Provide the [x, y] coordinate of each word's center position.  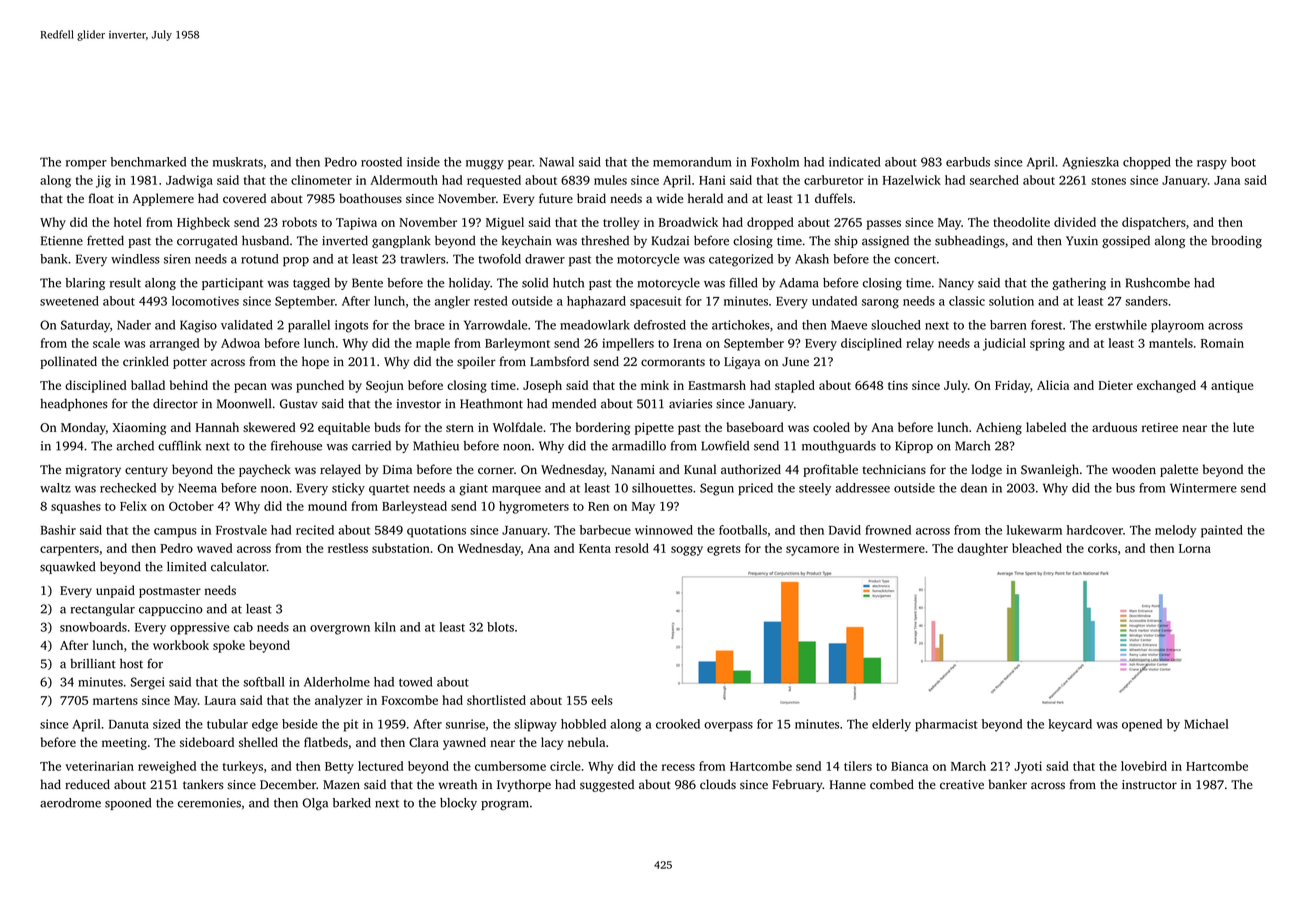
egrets [723, 550]
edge [265, 725]
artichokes [741, 325]
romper [86, 164]
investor [419, 404]
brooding [1236, 241]
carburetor [834, 180]
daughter [982, 549]
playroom [1177, 326]
